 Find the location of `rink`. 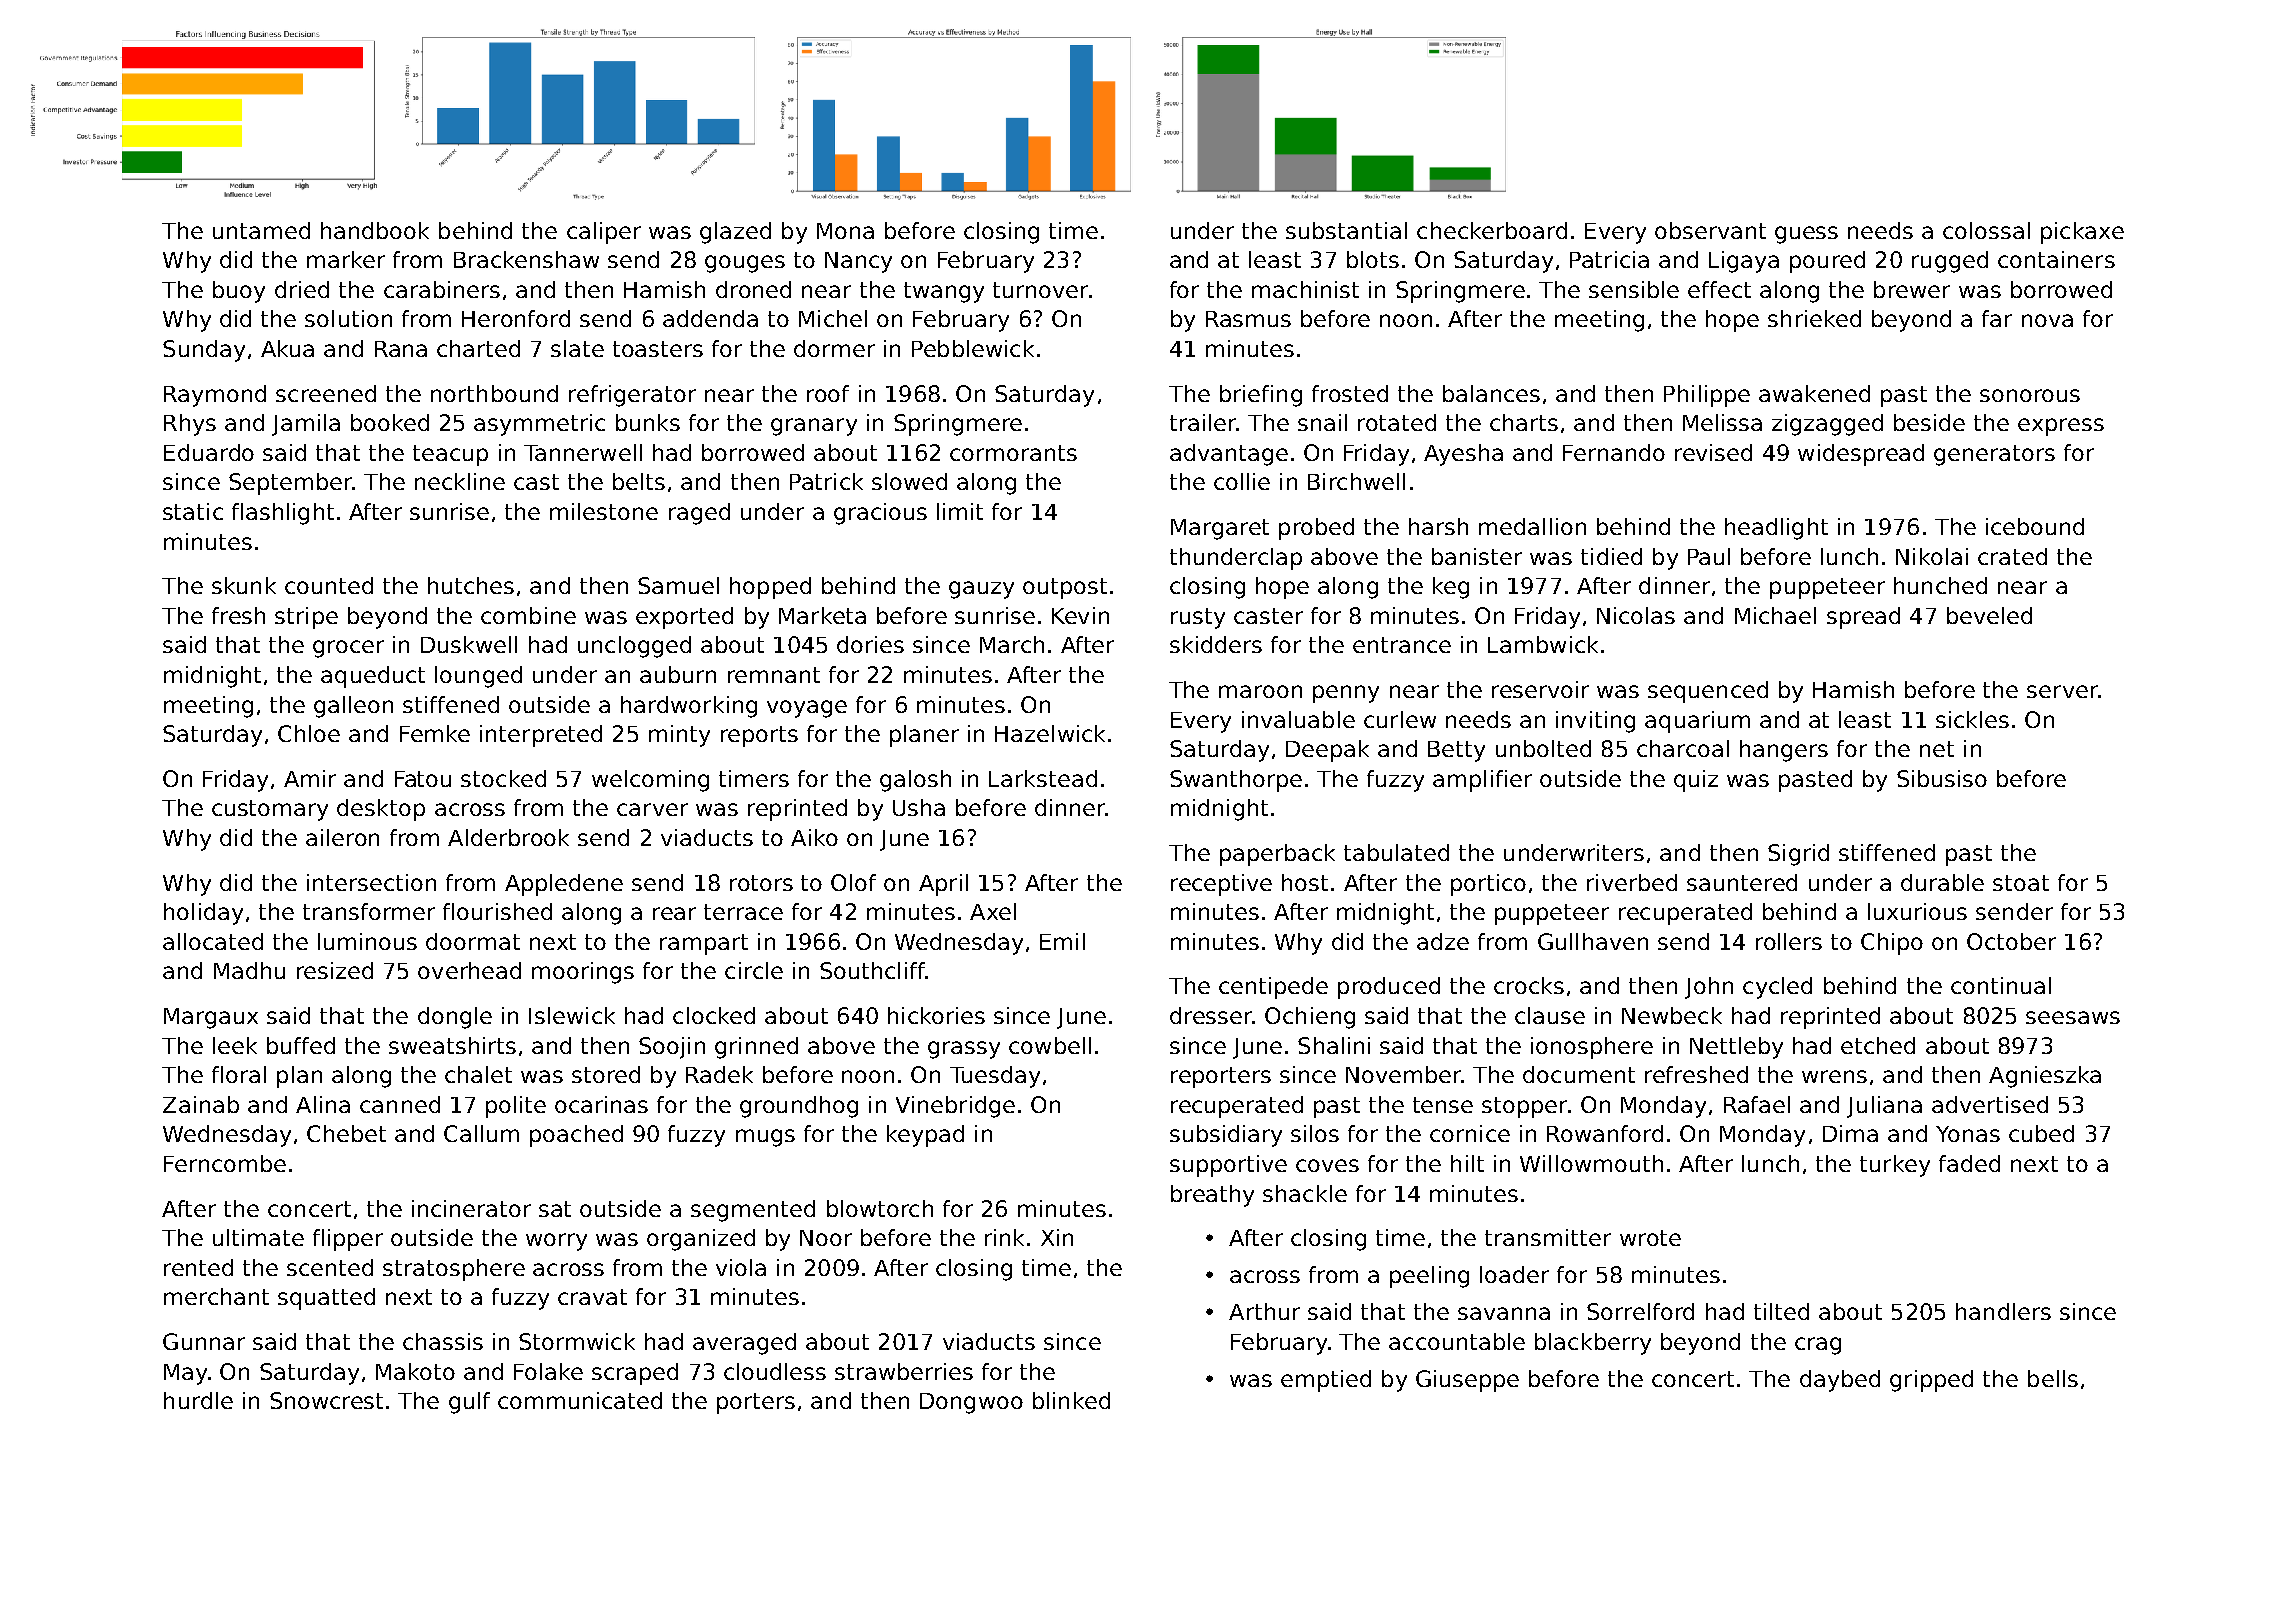

rink is located at coordinates (1004, 1237).
